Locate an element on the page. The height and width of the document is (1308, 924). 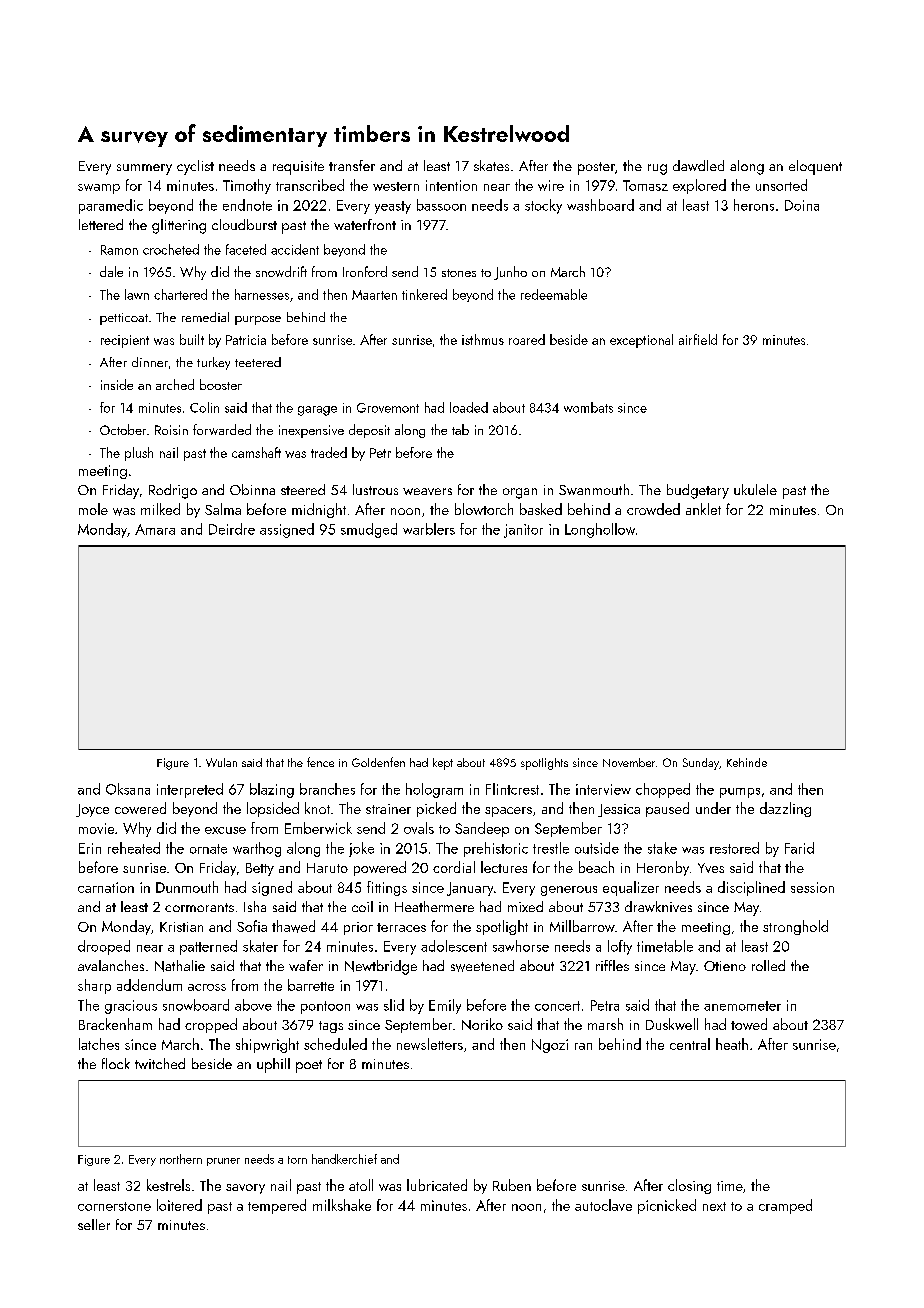
dale is located at coordinates (111, 271).
